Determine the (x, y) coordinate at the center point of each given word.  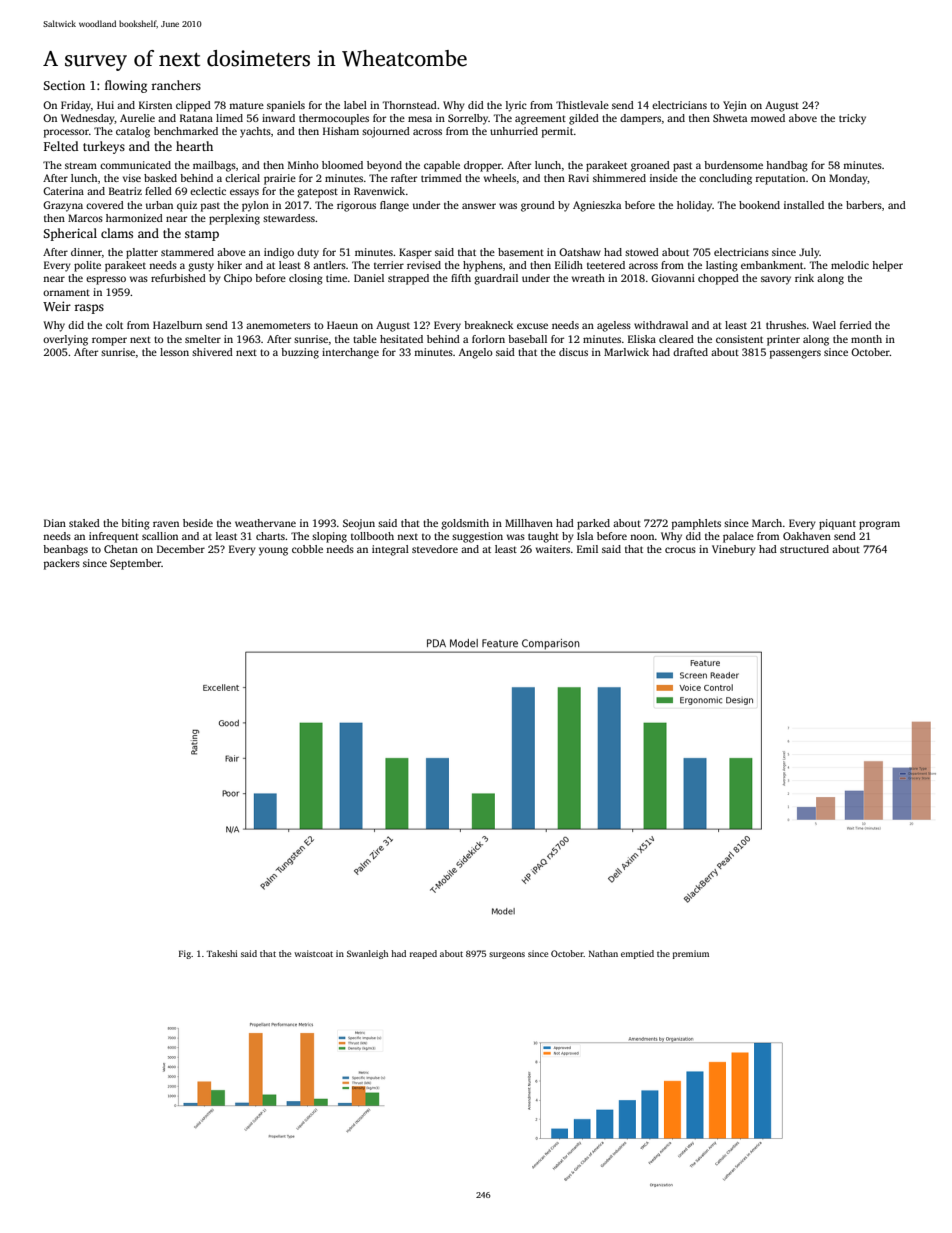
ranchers (176, 85)
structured (804, 549)
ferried (856, 325)
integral (390, 550)
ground (538, 206)
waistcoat (313, 953)
